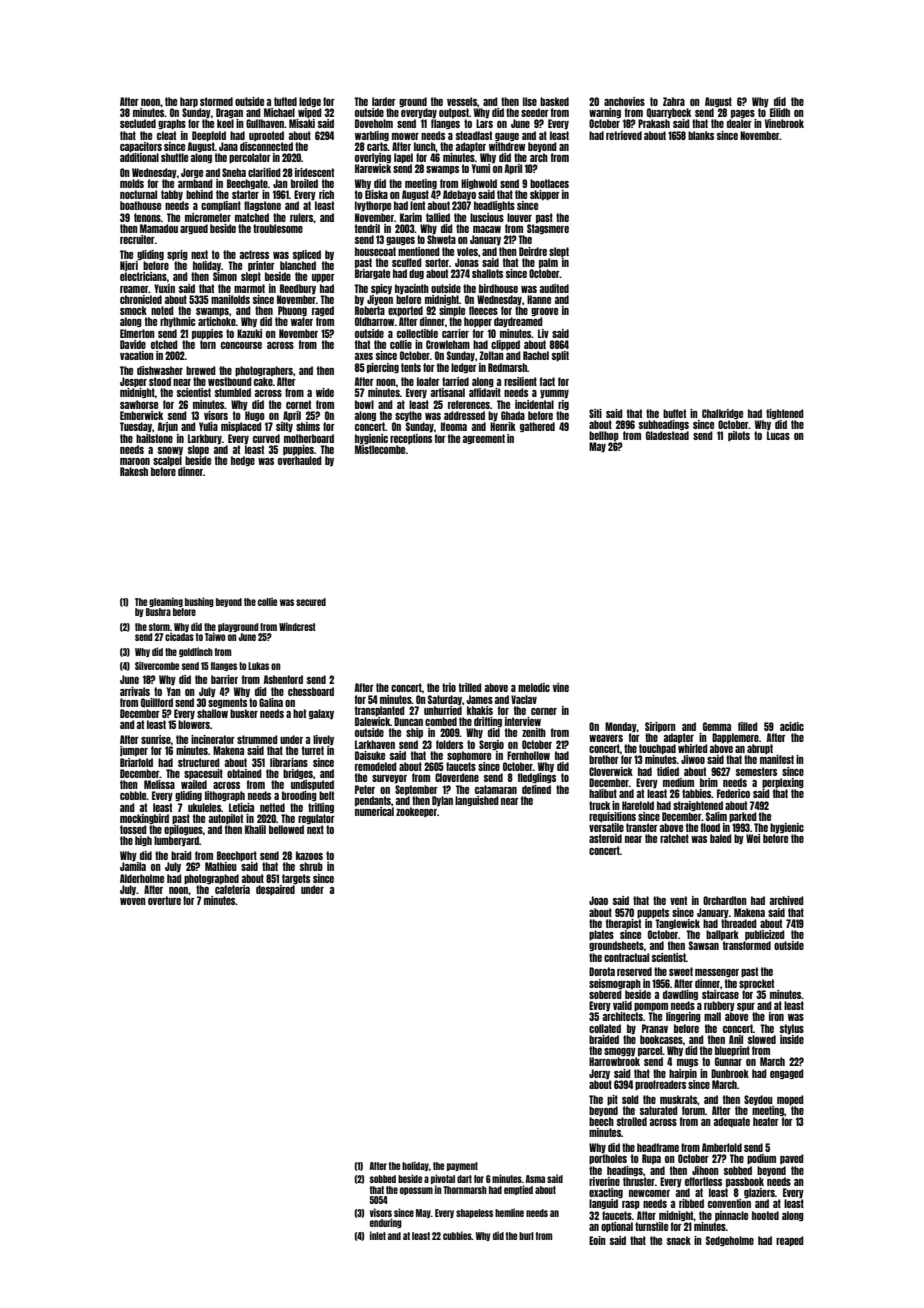  What do you see at coordinates (243, 461) in the screenshot?
I see `hedge` at bounding box center [243, 461].
